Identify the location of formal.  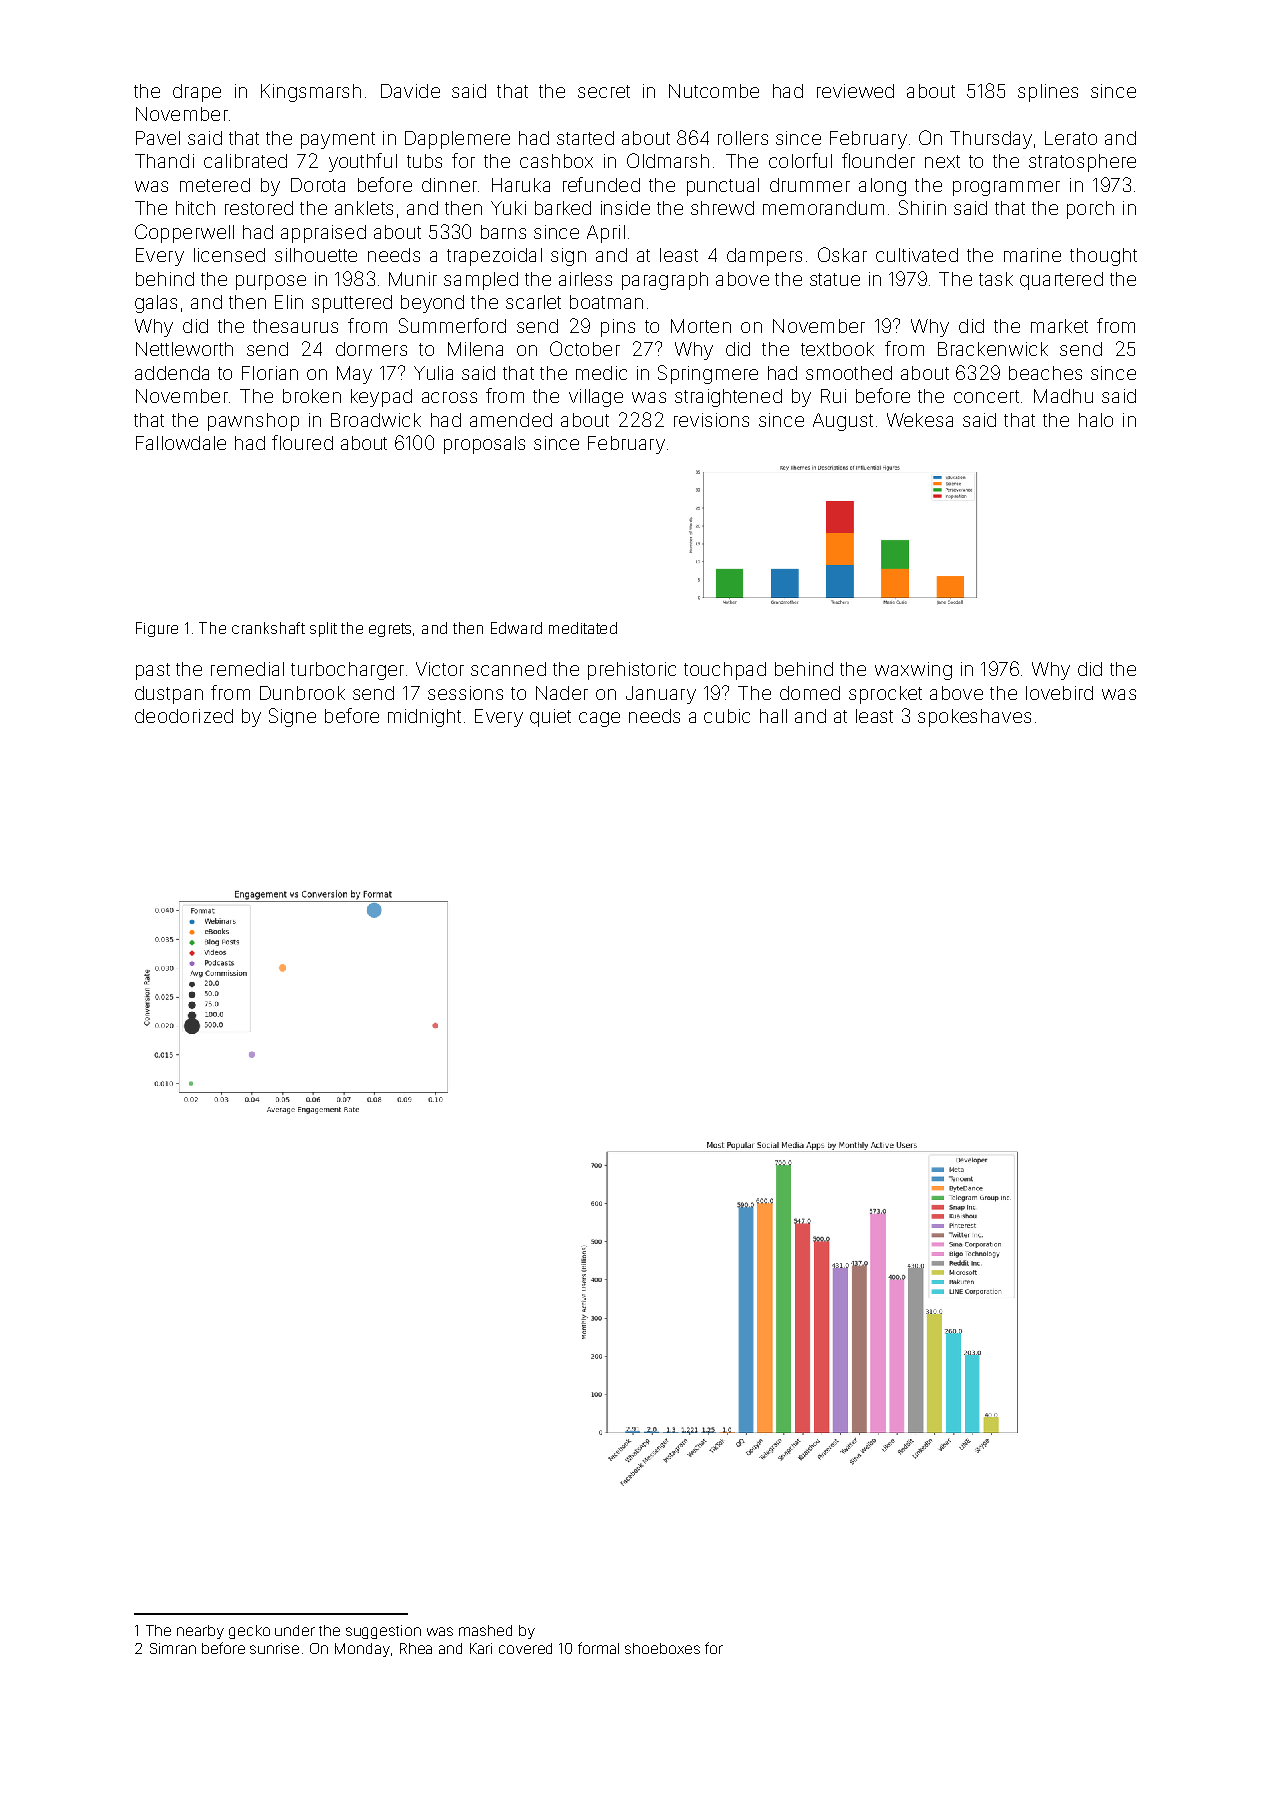
(598, 1648).
